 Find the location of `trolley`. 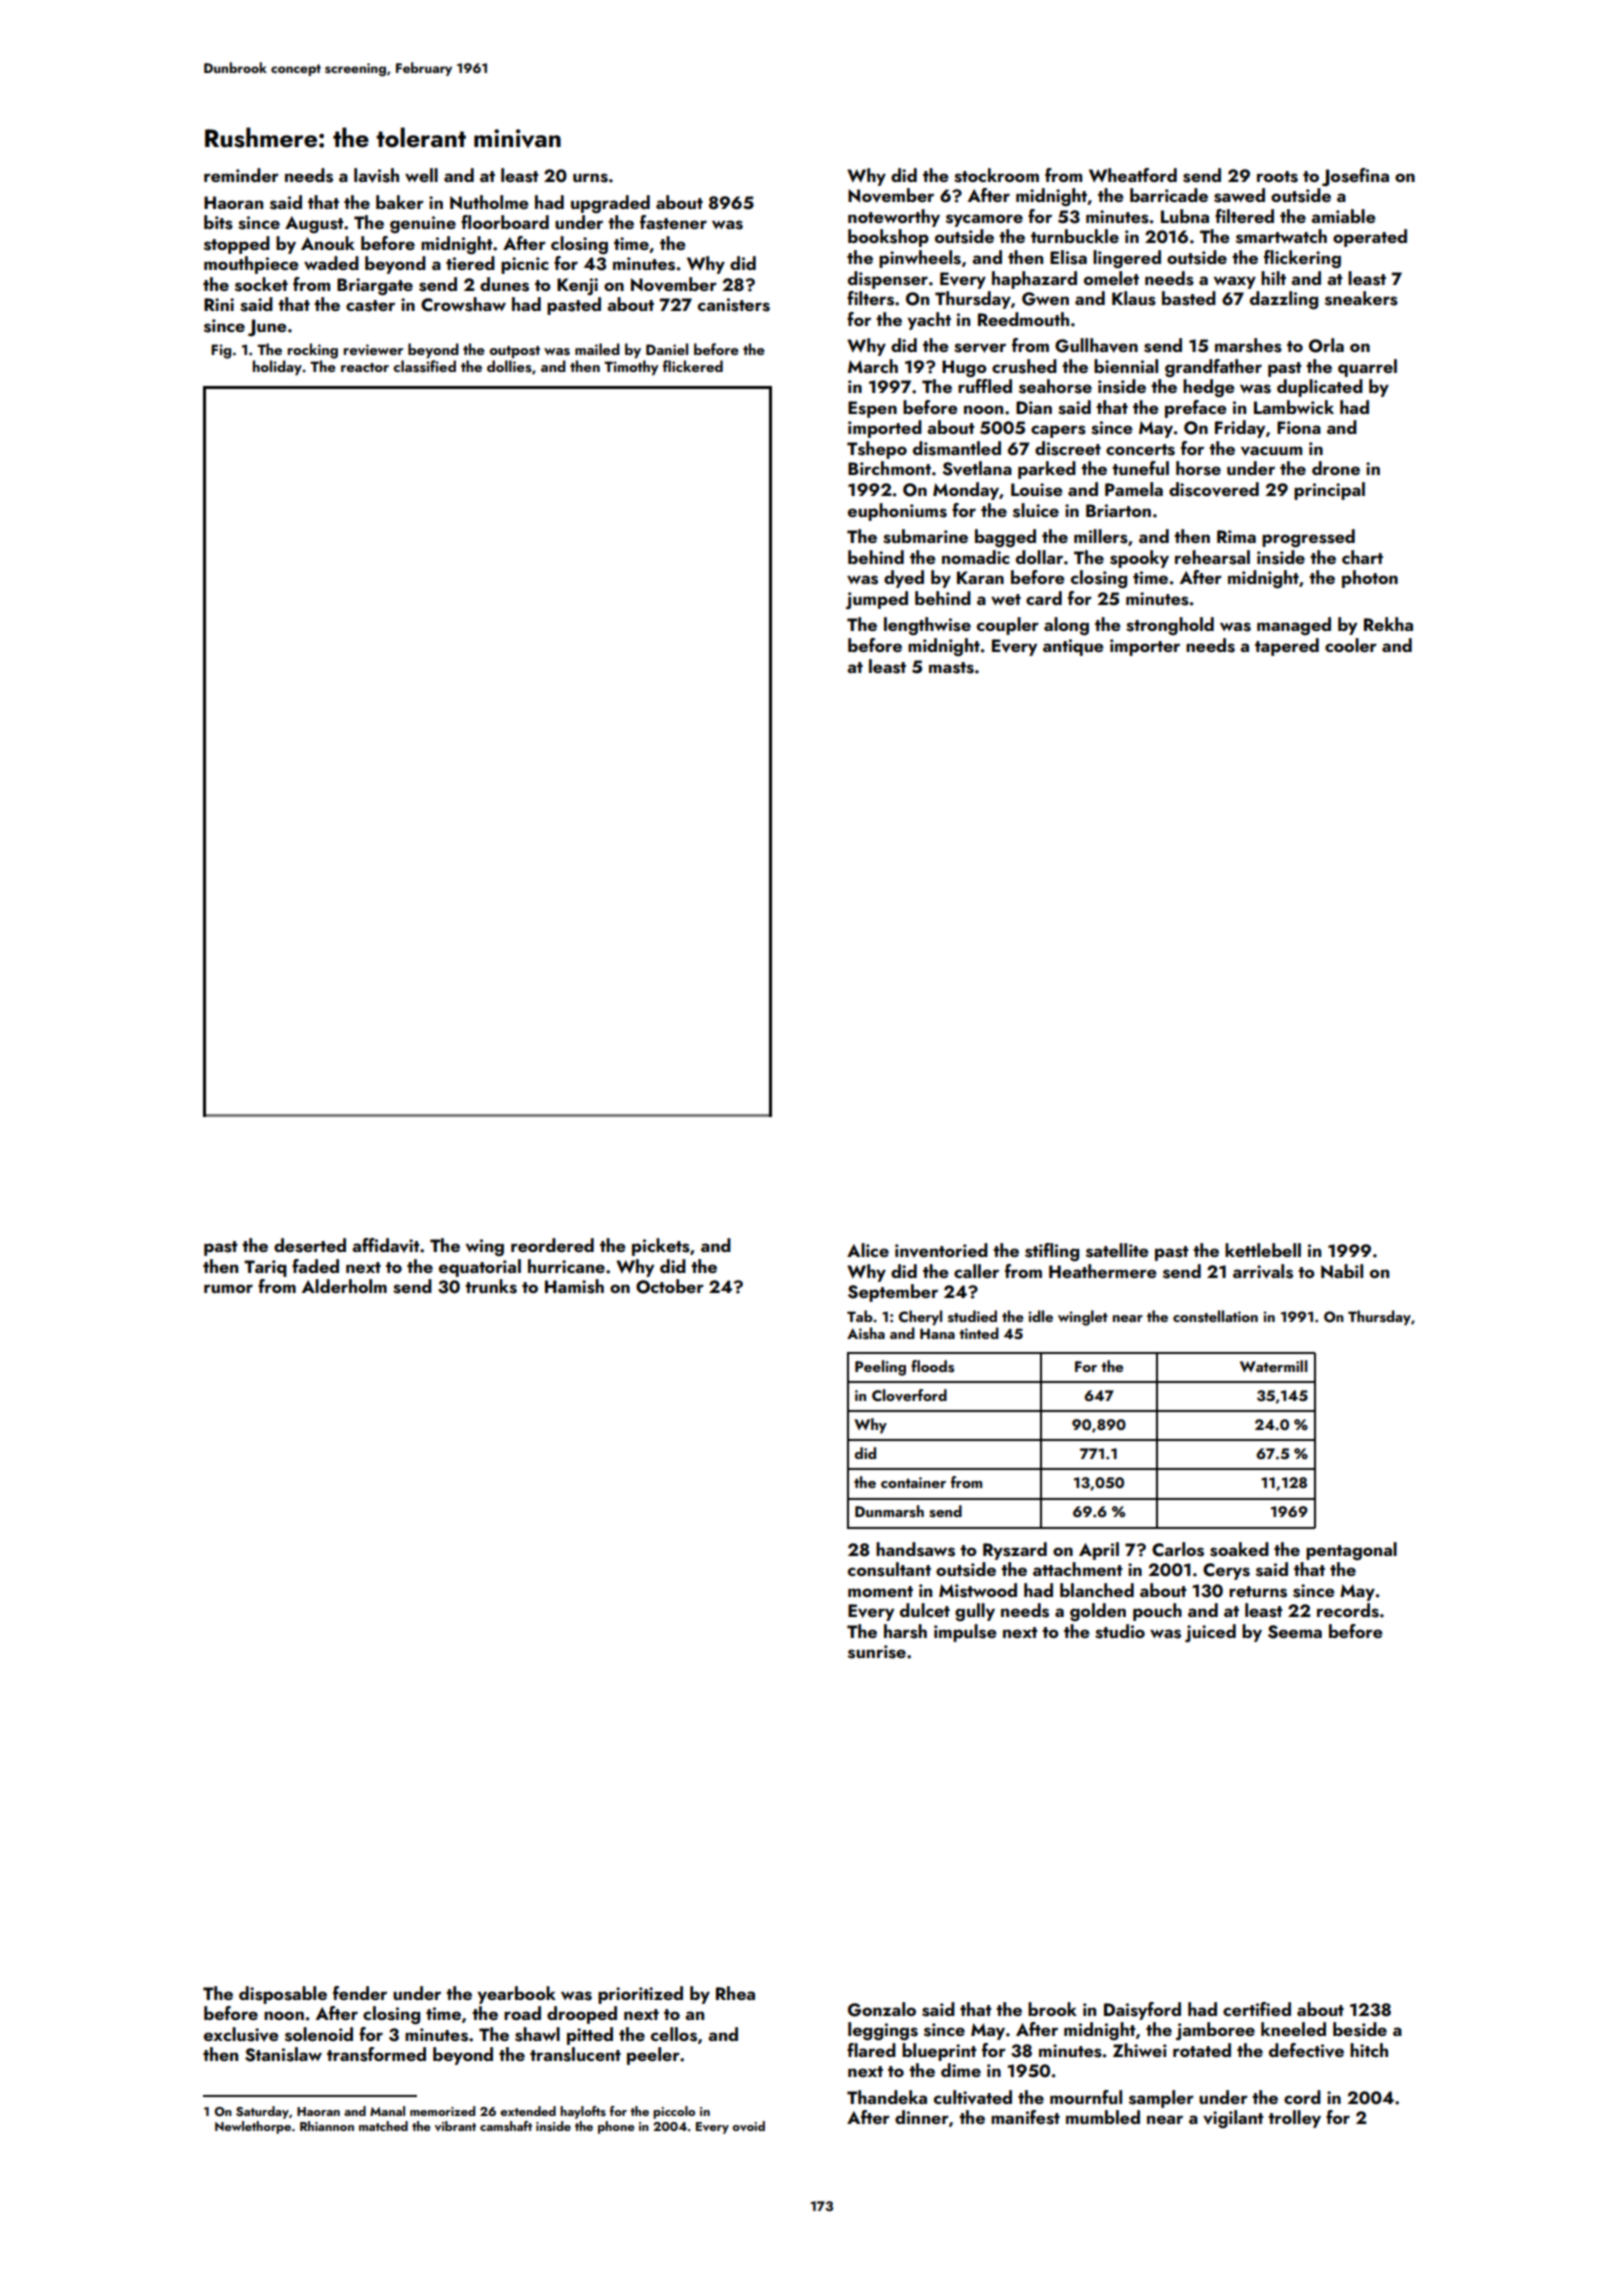

trolley is located at coordinates (1294, 2119).
